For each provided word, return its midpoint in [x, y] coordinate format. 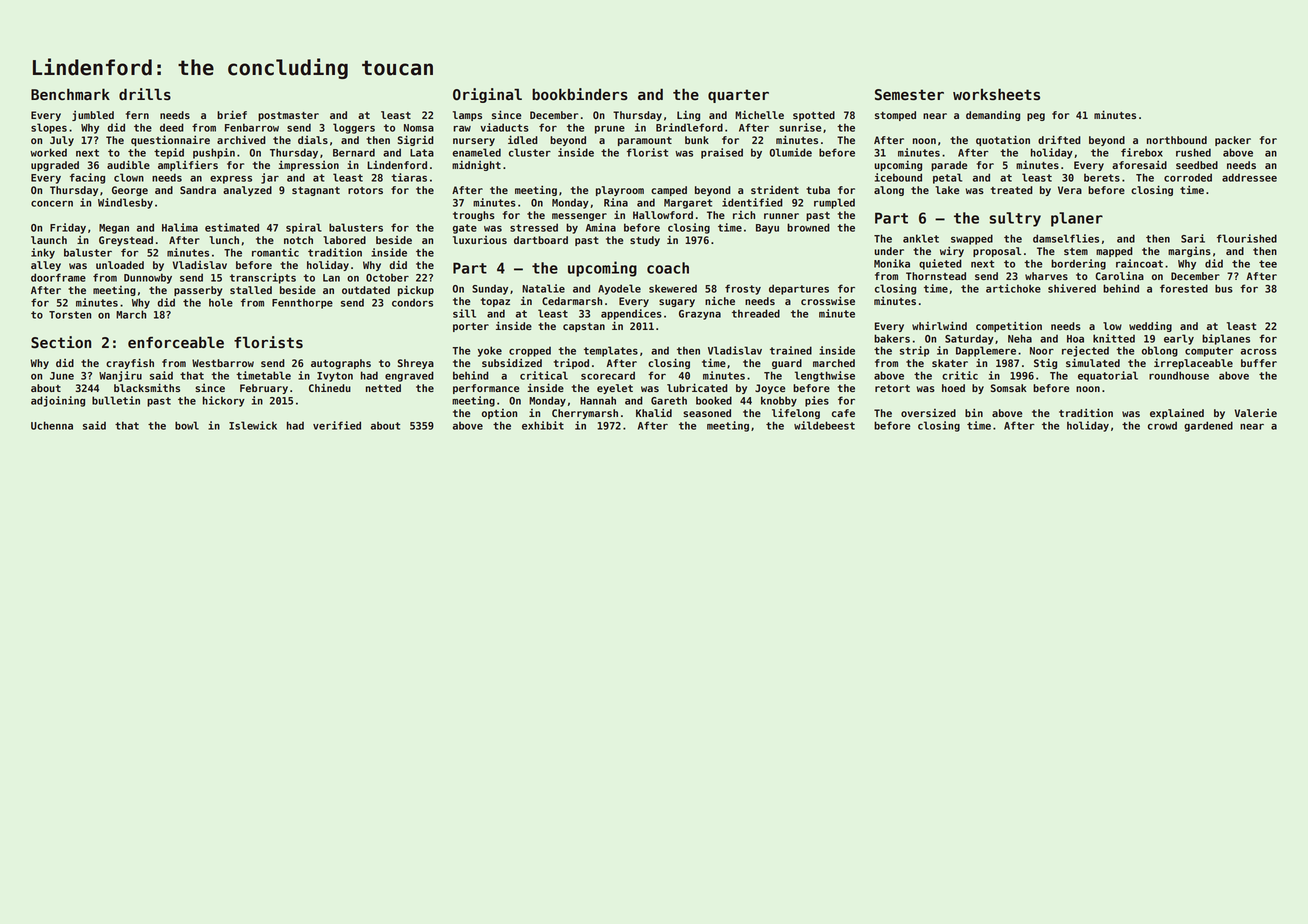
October [387, 277]
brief [232, 114]
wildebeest [824, 425]
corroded [1188, 177]
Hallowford [663, 215]
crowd [1162, 425]
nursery [474, 142]
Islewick [253, 425]
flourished [1247, 238]
